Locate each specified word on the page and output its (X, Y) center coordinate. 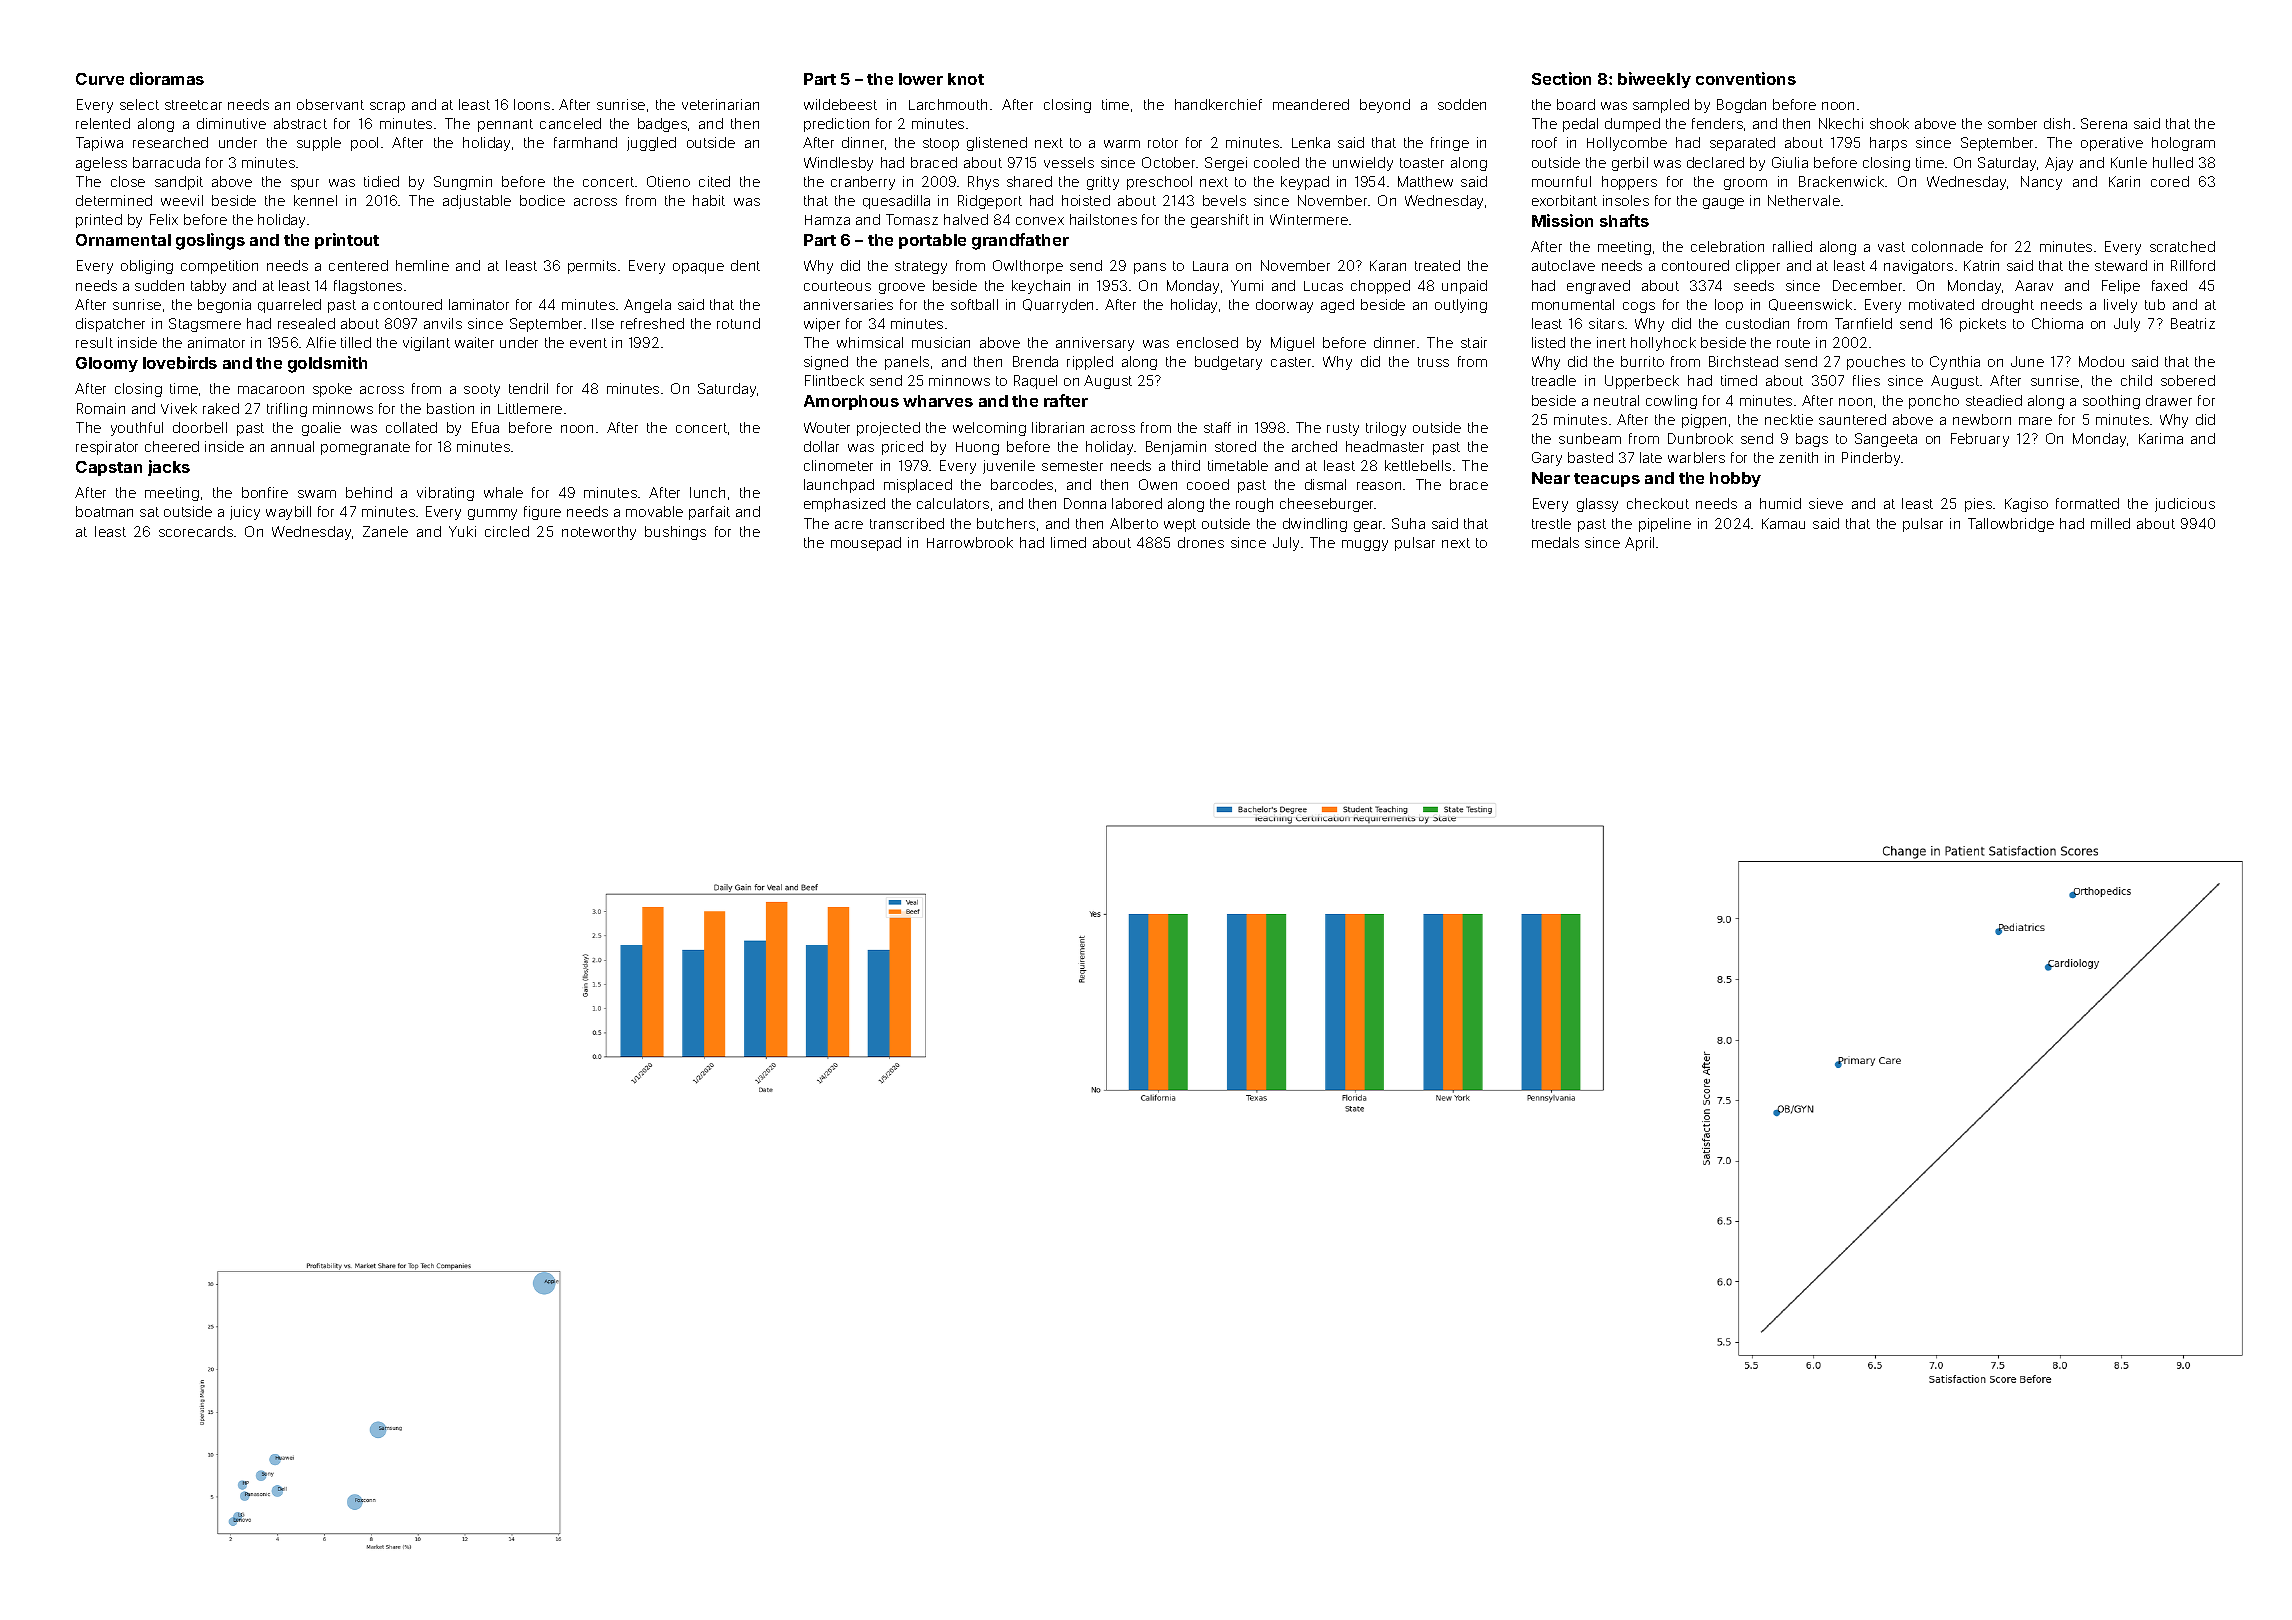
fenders (1717, 123)
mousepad (866, 544)
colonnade (1947, 246)
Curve (100, 79)
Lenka (1311, 142)
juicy (245, 513)
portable (932, 241)
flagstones (368, 287)
